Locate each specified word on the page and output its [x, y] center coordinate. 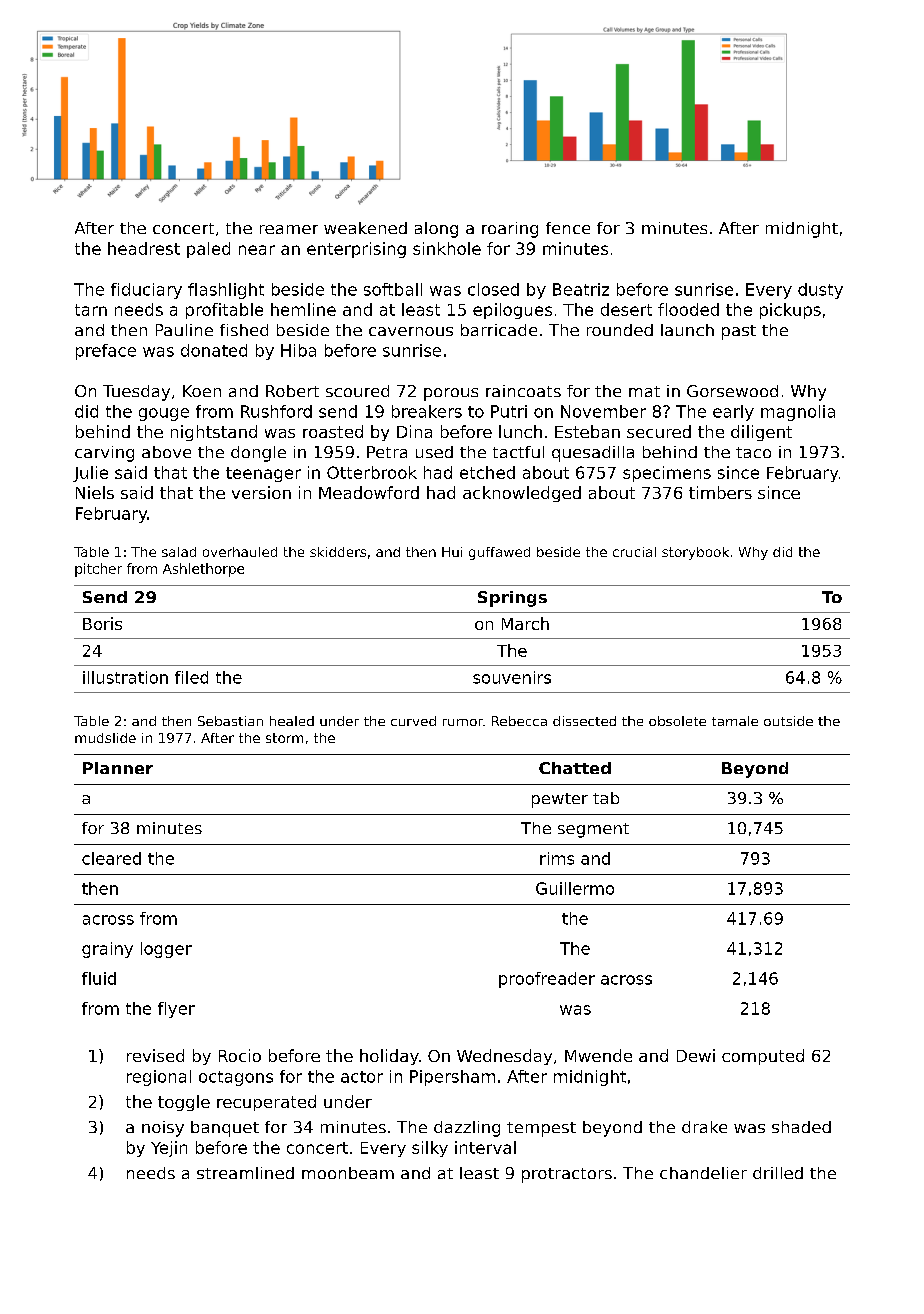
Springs [512, 599]
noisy [163, 1129]
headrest [144, 248]
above [166, 452]
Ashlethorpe [203, 570]
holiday [389, 1057]
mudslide [105, 738]
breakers [427, 411]
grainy [107, 950]
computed [763, 1057]
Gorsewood [732, 391]
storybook [695, 553]
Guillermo [575, 888]
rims [557, 858]
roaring [510, 230]
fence [568, 228]
